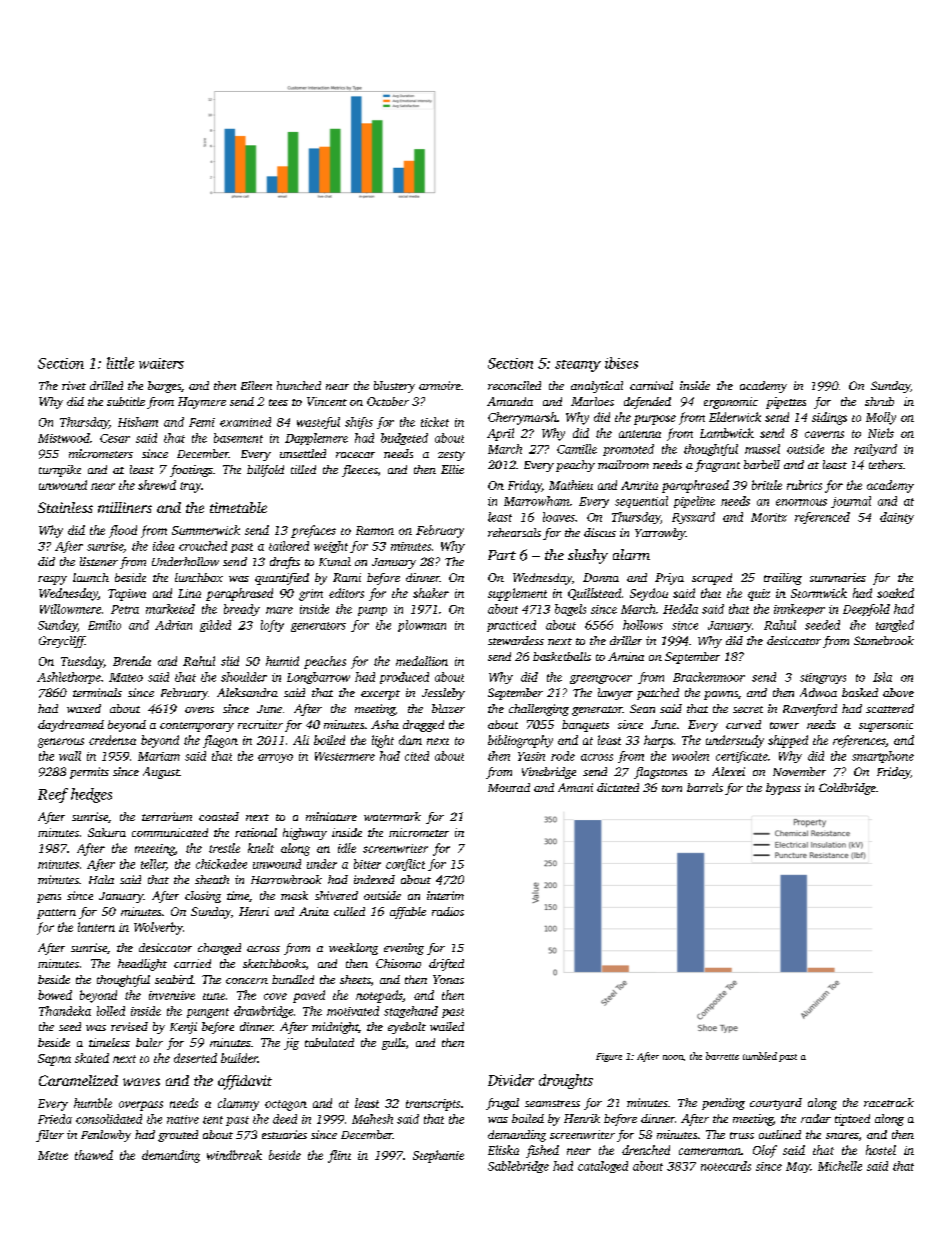 This screenshot has width=952, height=1233. Describe the element at coordinates (53, 795) in the screenshot. I see `Reef` at that location.
